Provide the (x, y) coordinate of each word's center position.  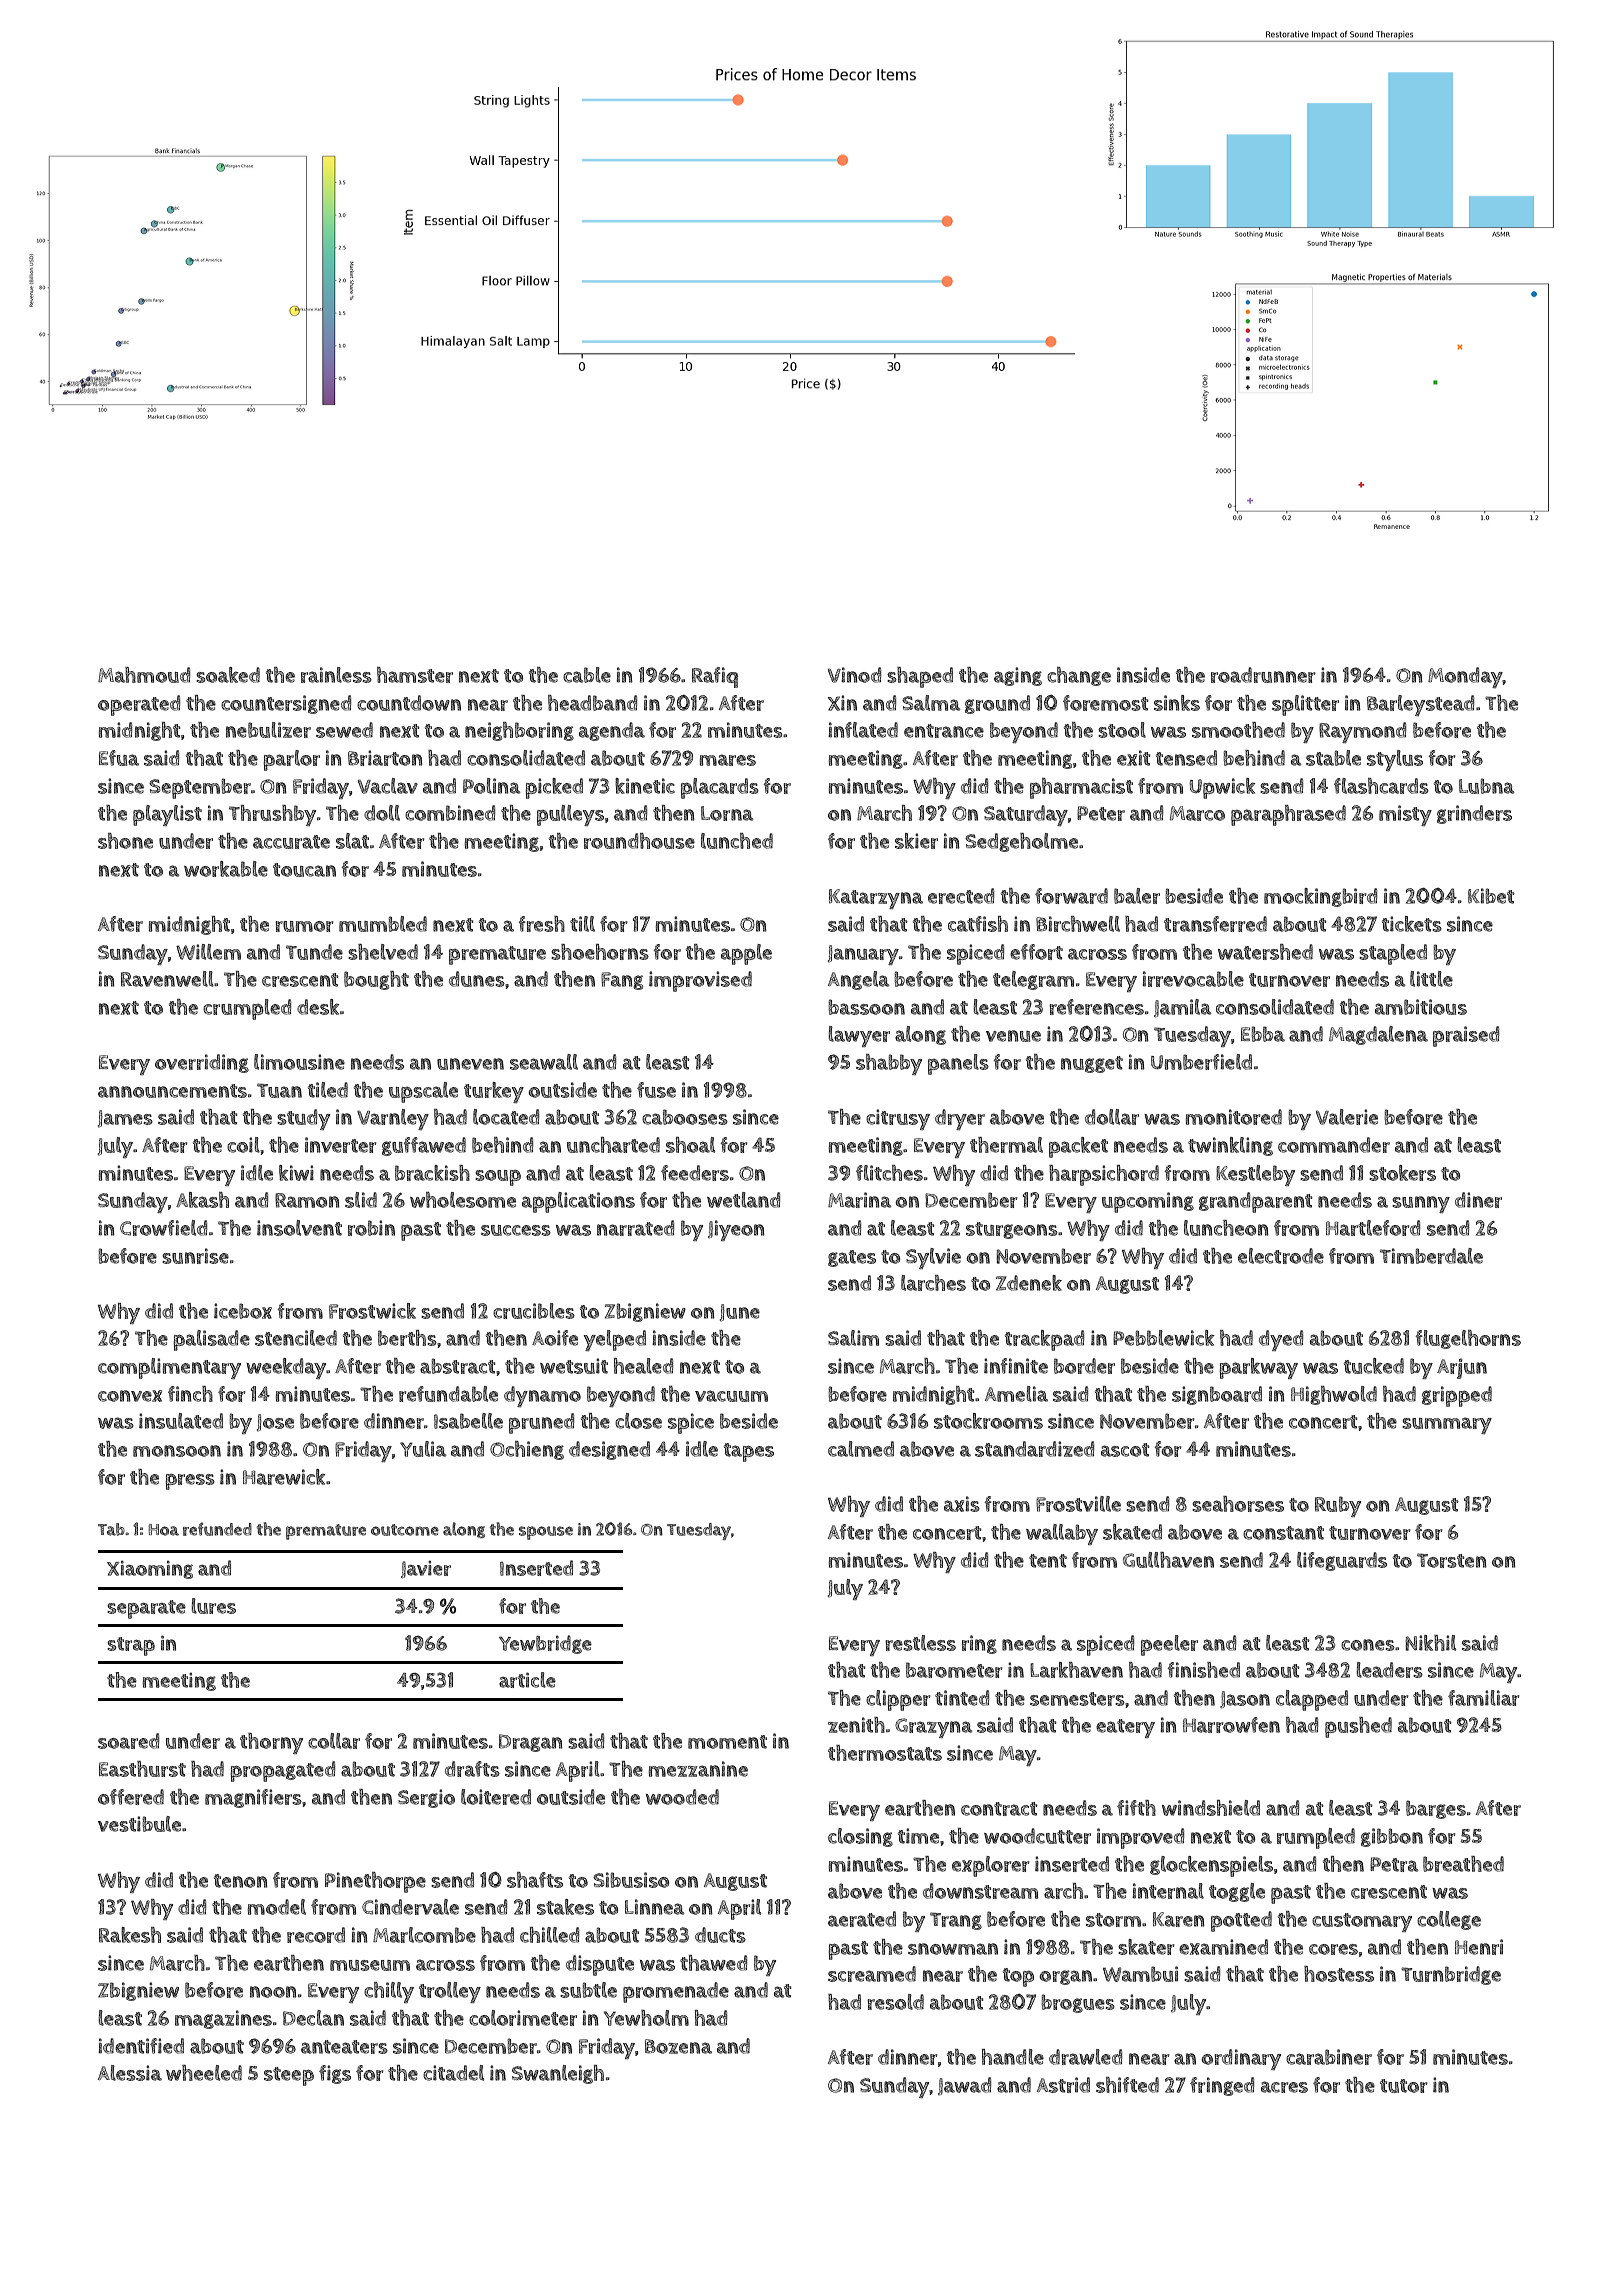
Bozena (678, 2046)
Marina (860, 1200)
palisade (212, 1340)
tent (1048, 1561)
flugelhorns (1468, 1339)
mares (728, 760)
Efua (119, 758)
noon (273, 1992)
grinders (1474, 814)
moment (727, 1742)
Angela (859, 980)
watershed (1265, 952)
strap (131, 1646)
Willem (208, 952)
